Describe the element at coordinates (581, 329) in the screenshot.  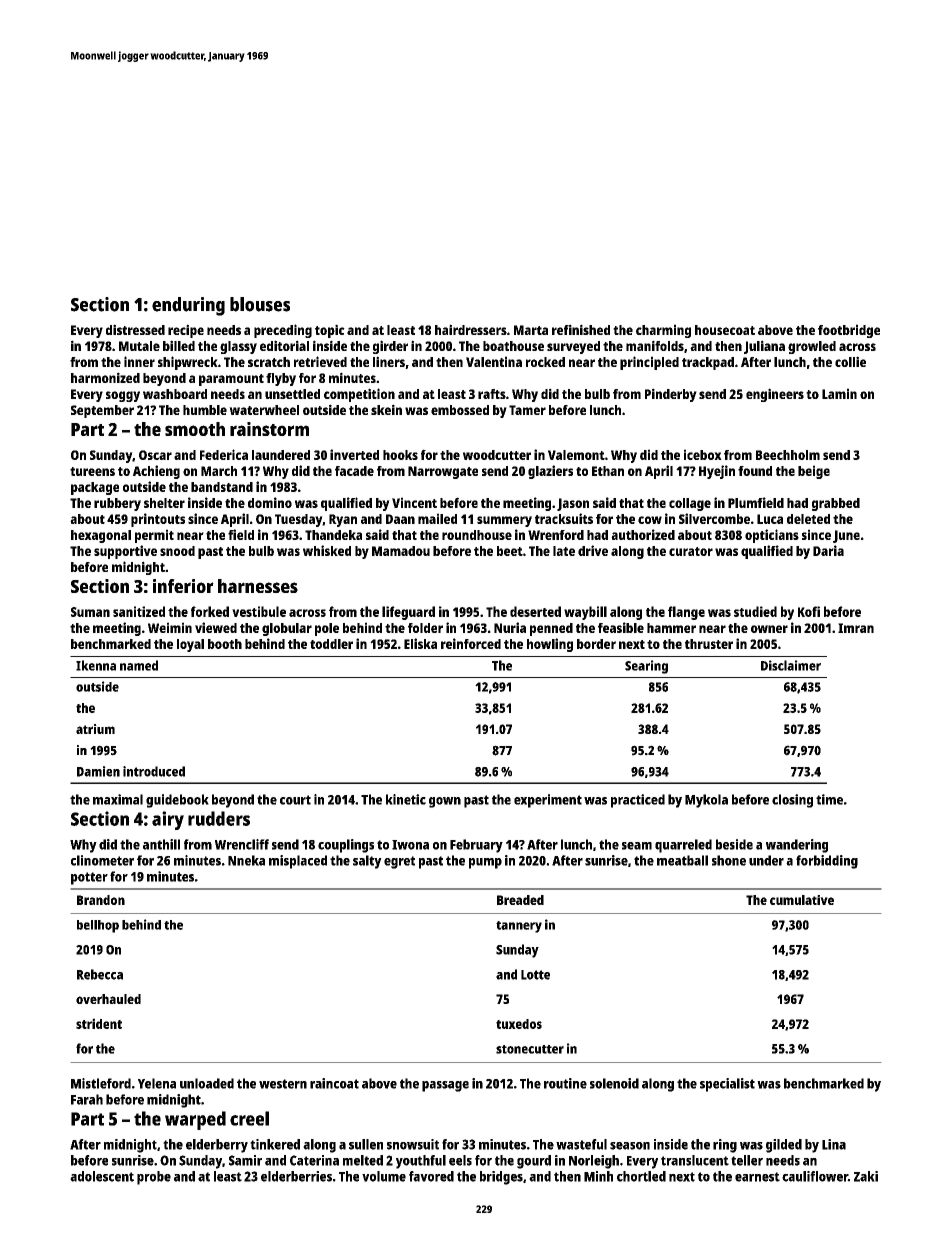
I see `refinished` at that location.
